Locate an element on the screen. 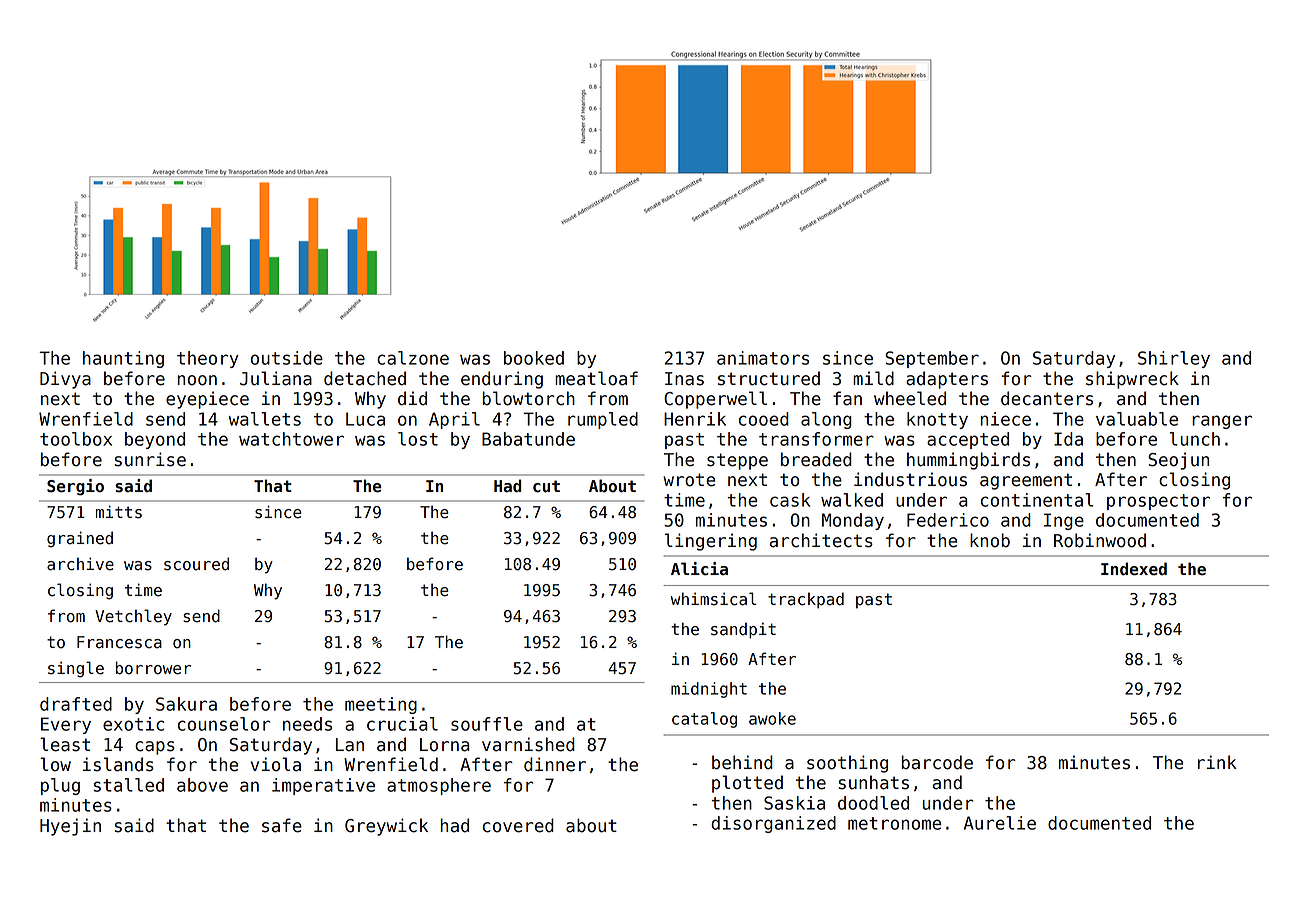 This screenshot has height=924, width=1308. midnight is located at coordinates (709, 690).
